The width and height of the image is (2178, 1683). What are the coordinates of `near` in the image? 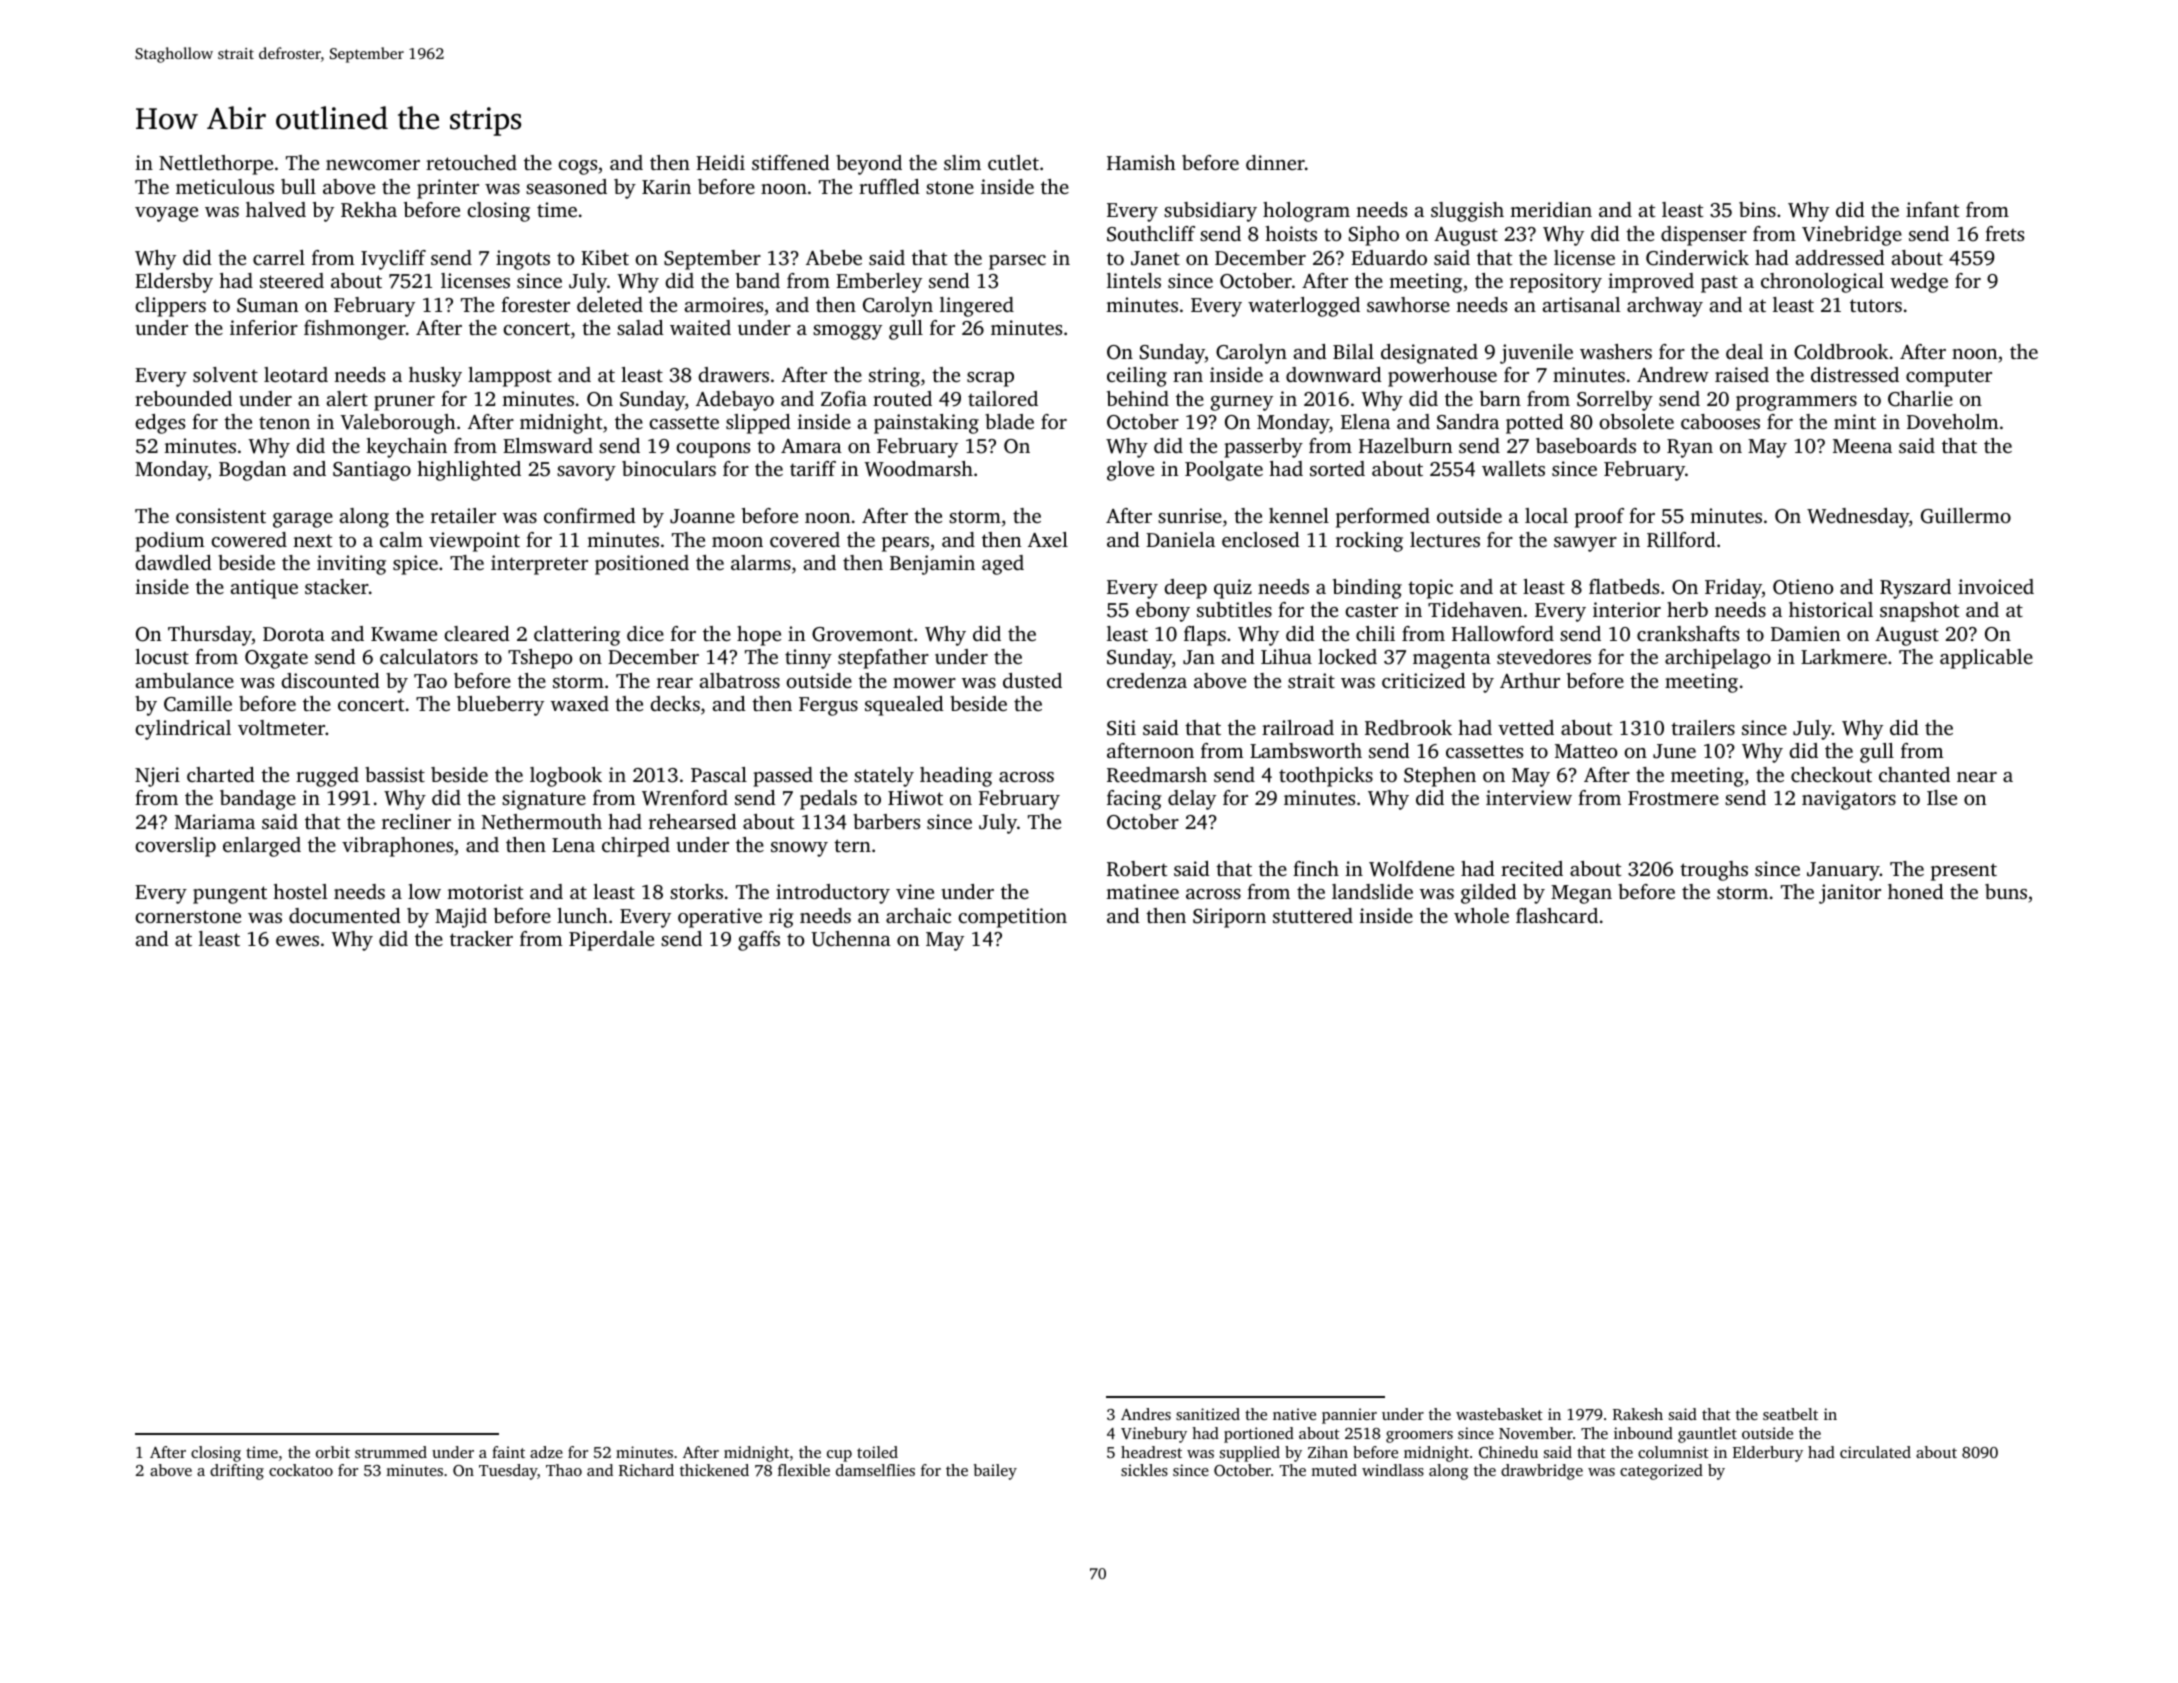 It's located at (1977, 777).
